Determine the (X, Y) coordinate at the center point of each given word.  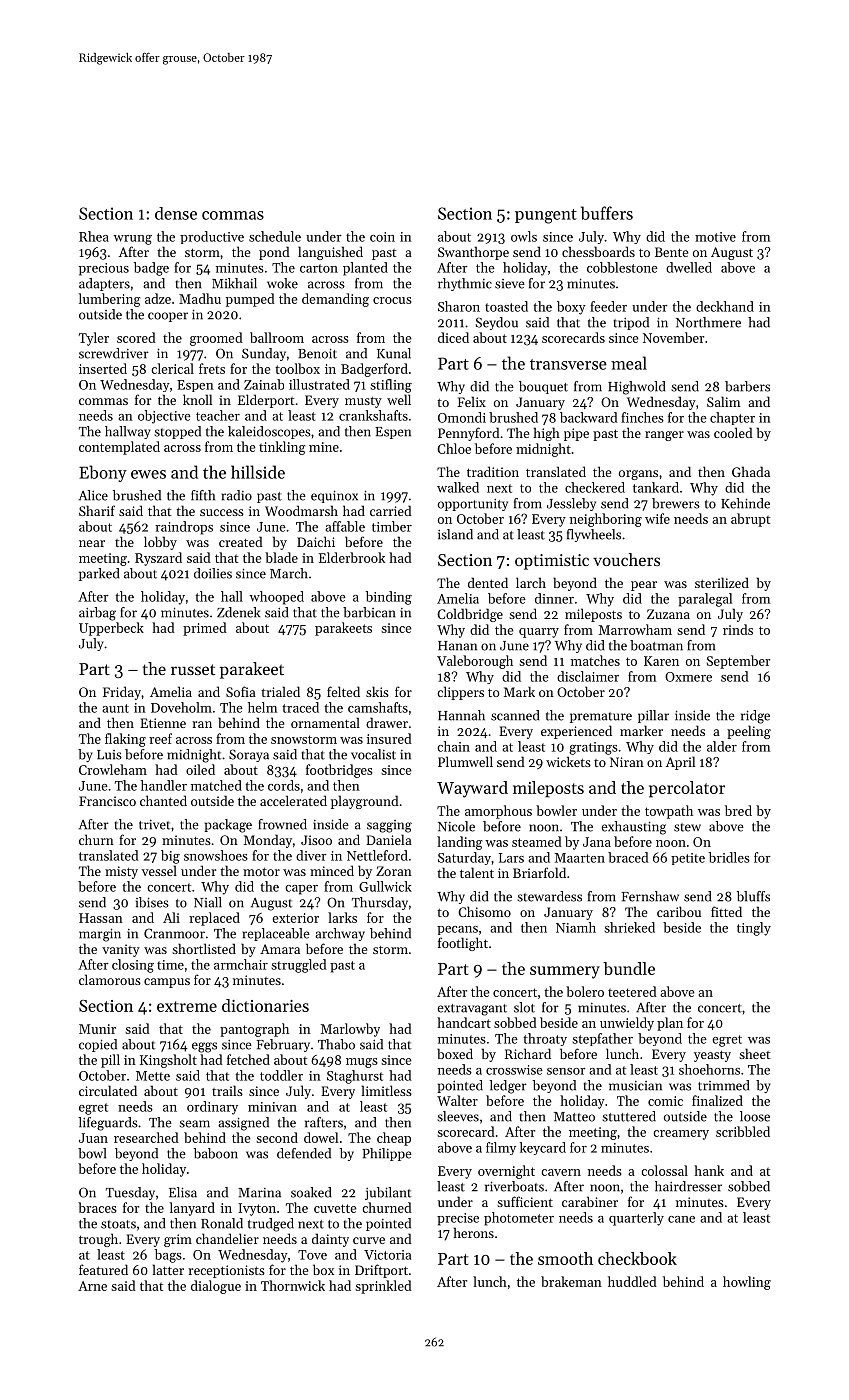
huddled (632, 1281)
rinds (738, 629)
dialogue (216, 1287)
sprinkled (383, 1287)
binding (389, 598)
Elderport (266, 401)
